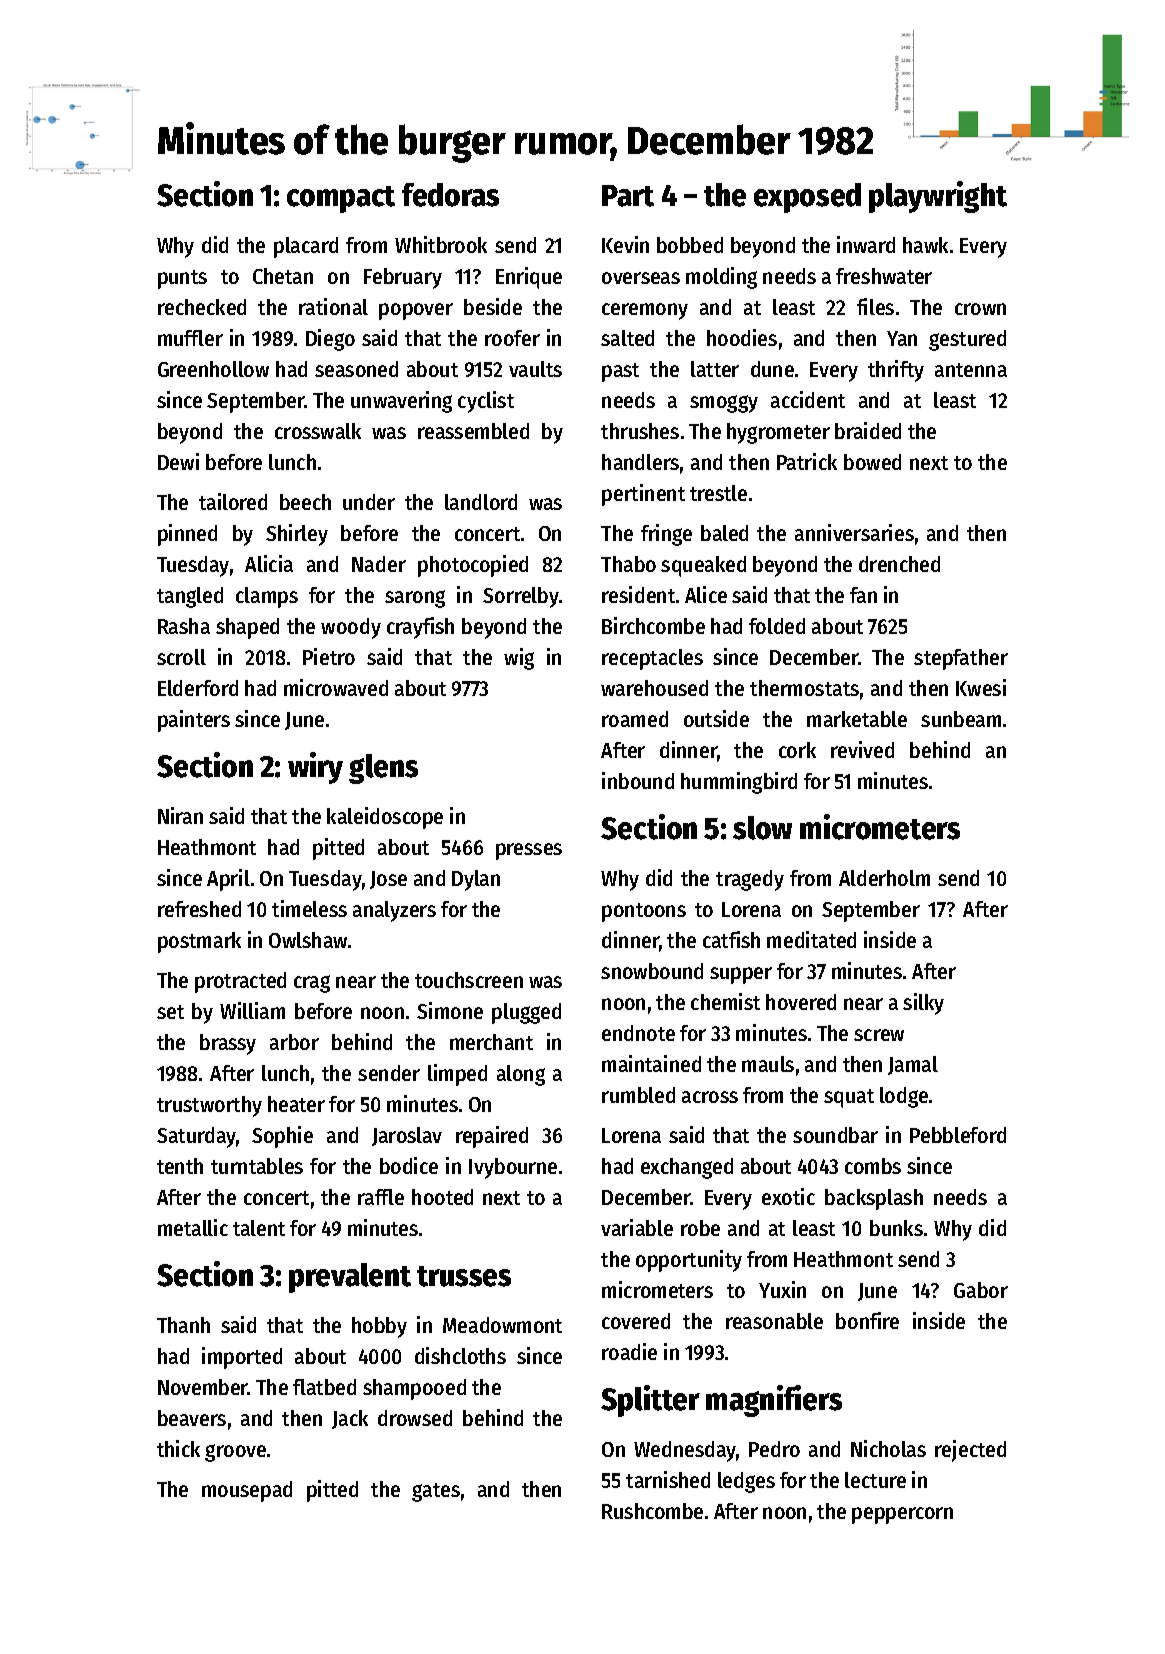  What do you see at coordinates (863, 595) in the image?
I see `fan` at bounding box center [863, 595].
